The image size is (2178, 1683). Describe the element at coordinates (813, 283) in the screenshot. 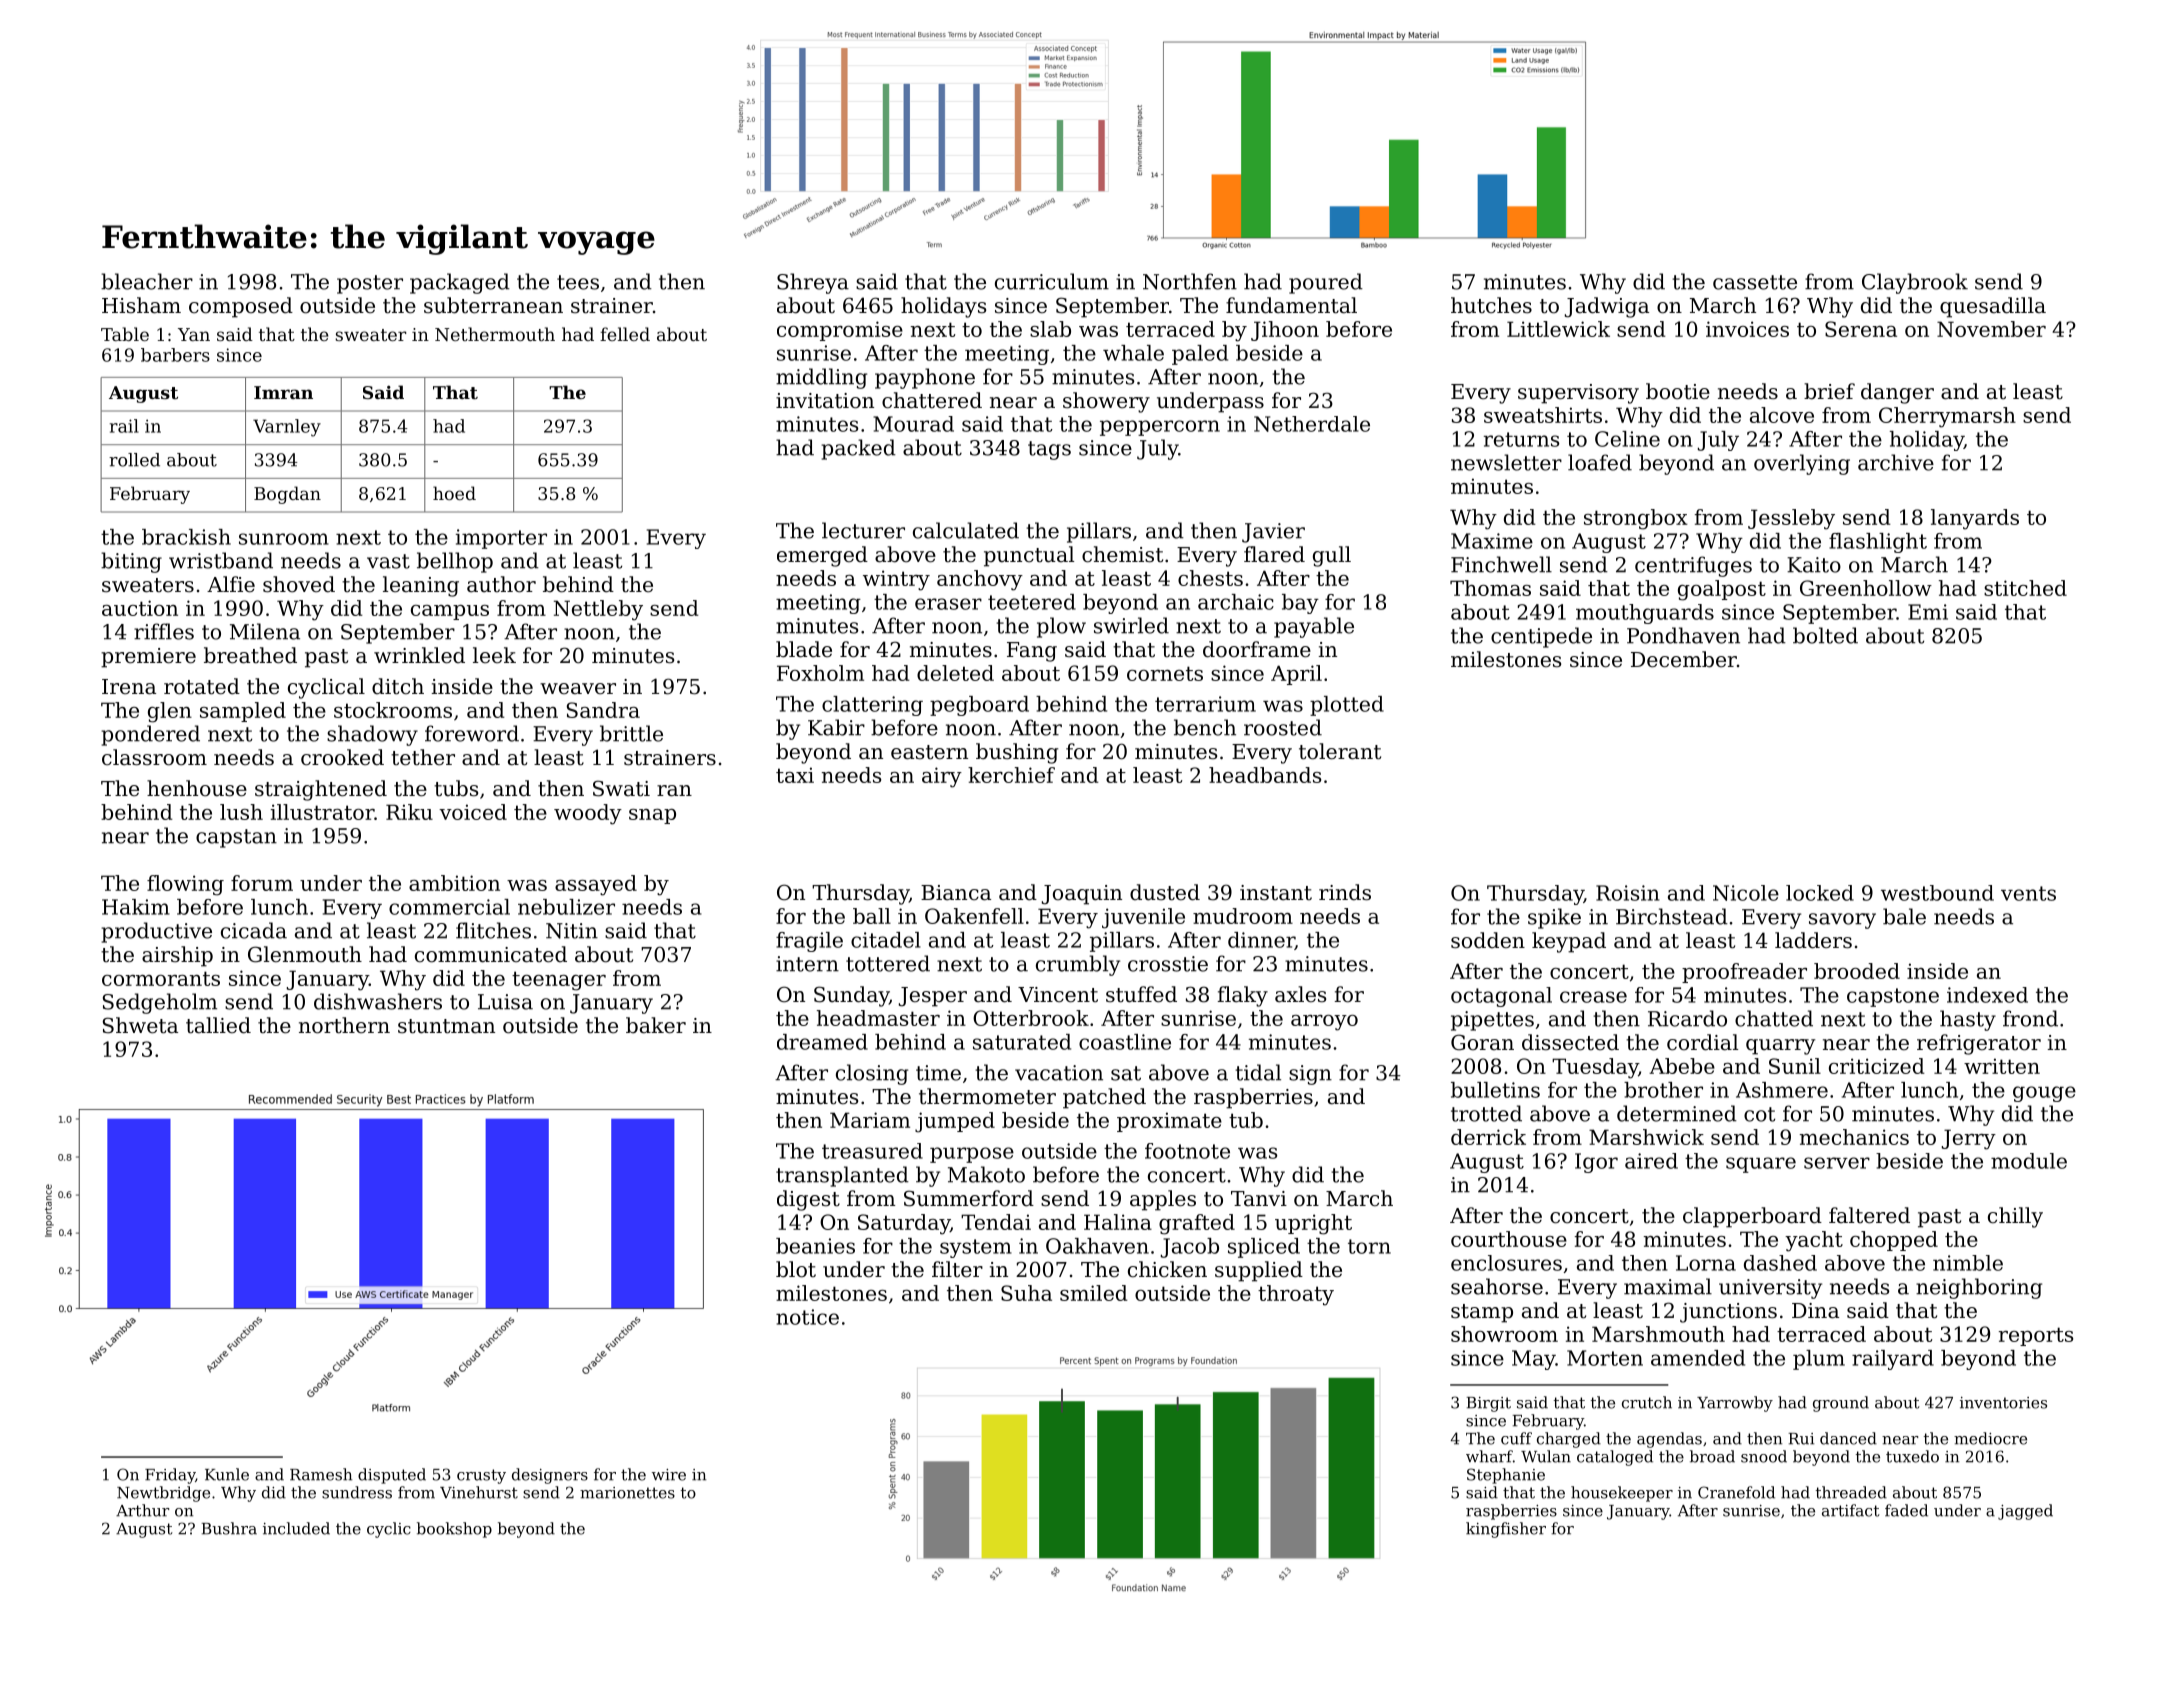

I see `Shreya` at that location.
